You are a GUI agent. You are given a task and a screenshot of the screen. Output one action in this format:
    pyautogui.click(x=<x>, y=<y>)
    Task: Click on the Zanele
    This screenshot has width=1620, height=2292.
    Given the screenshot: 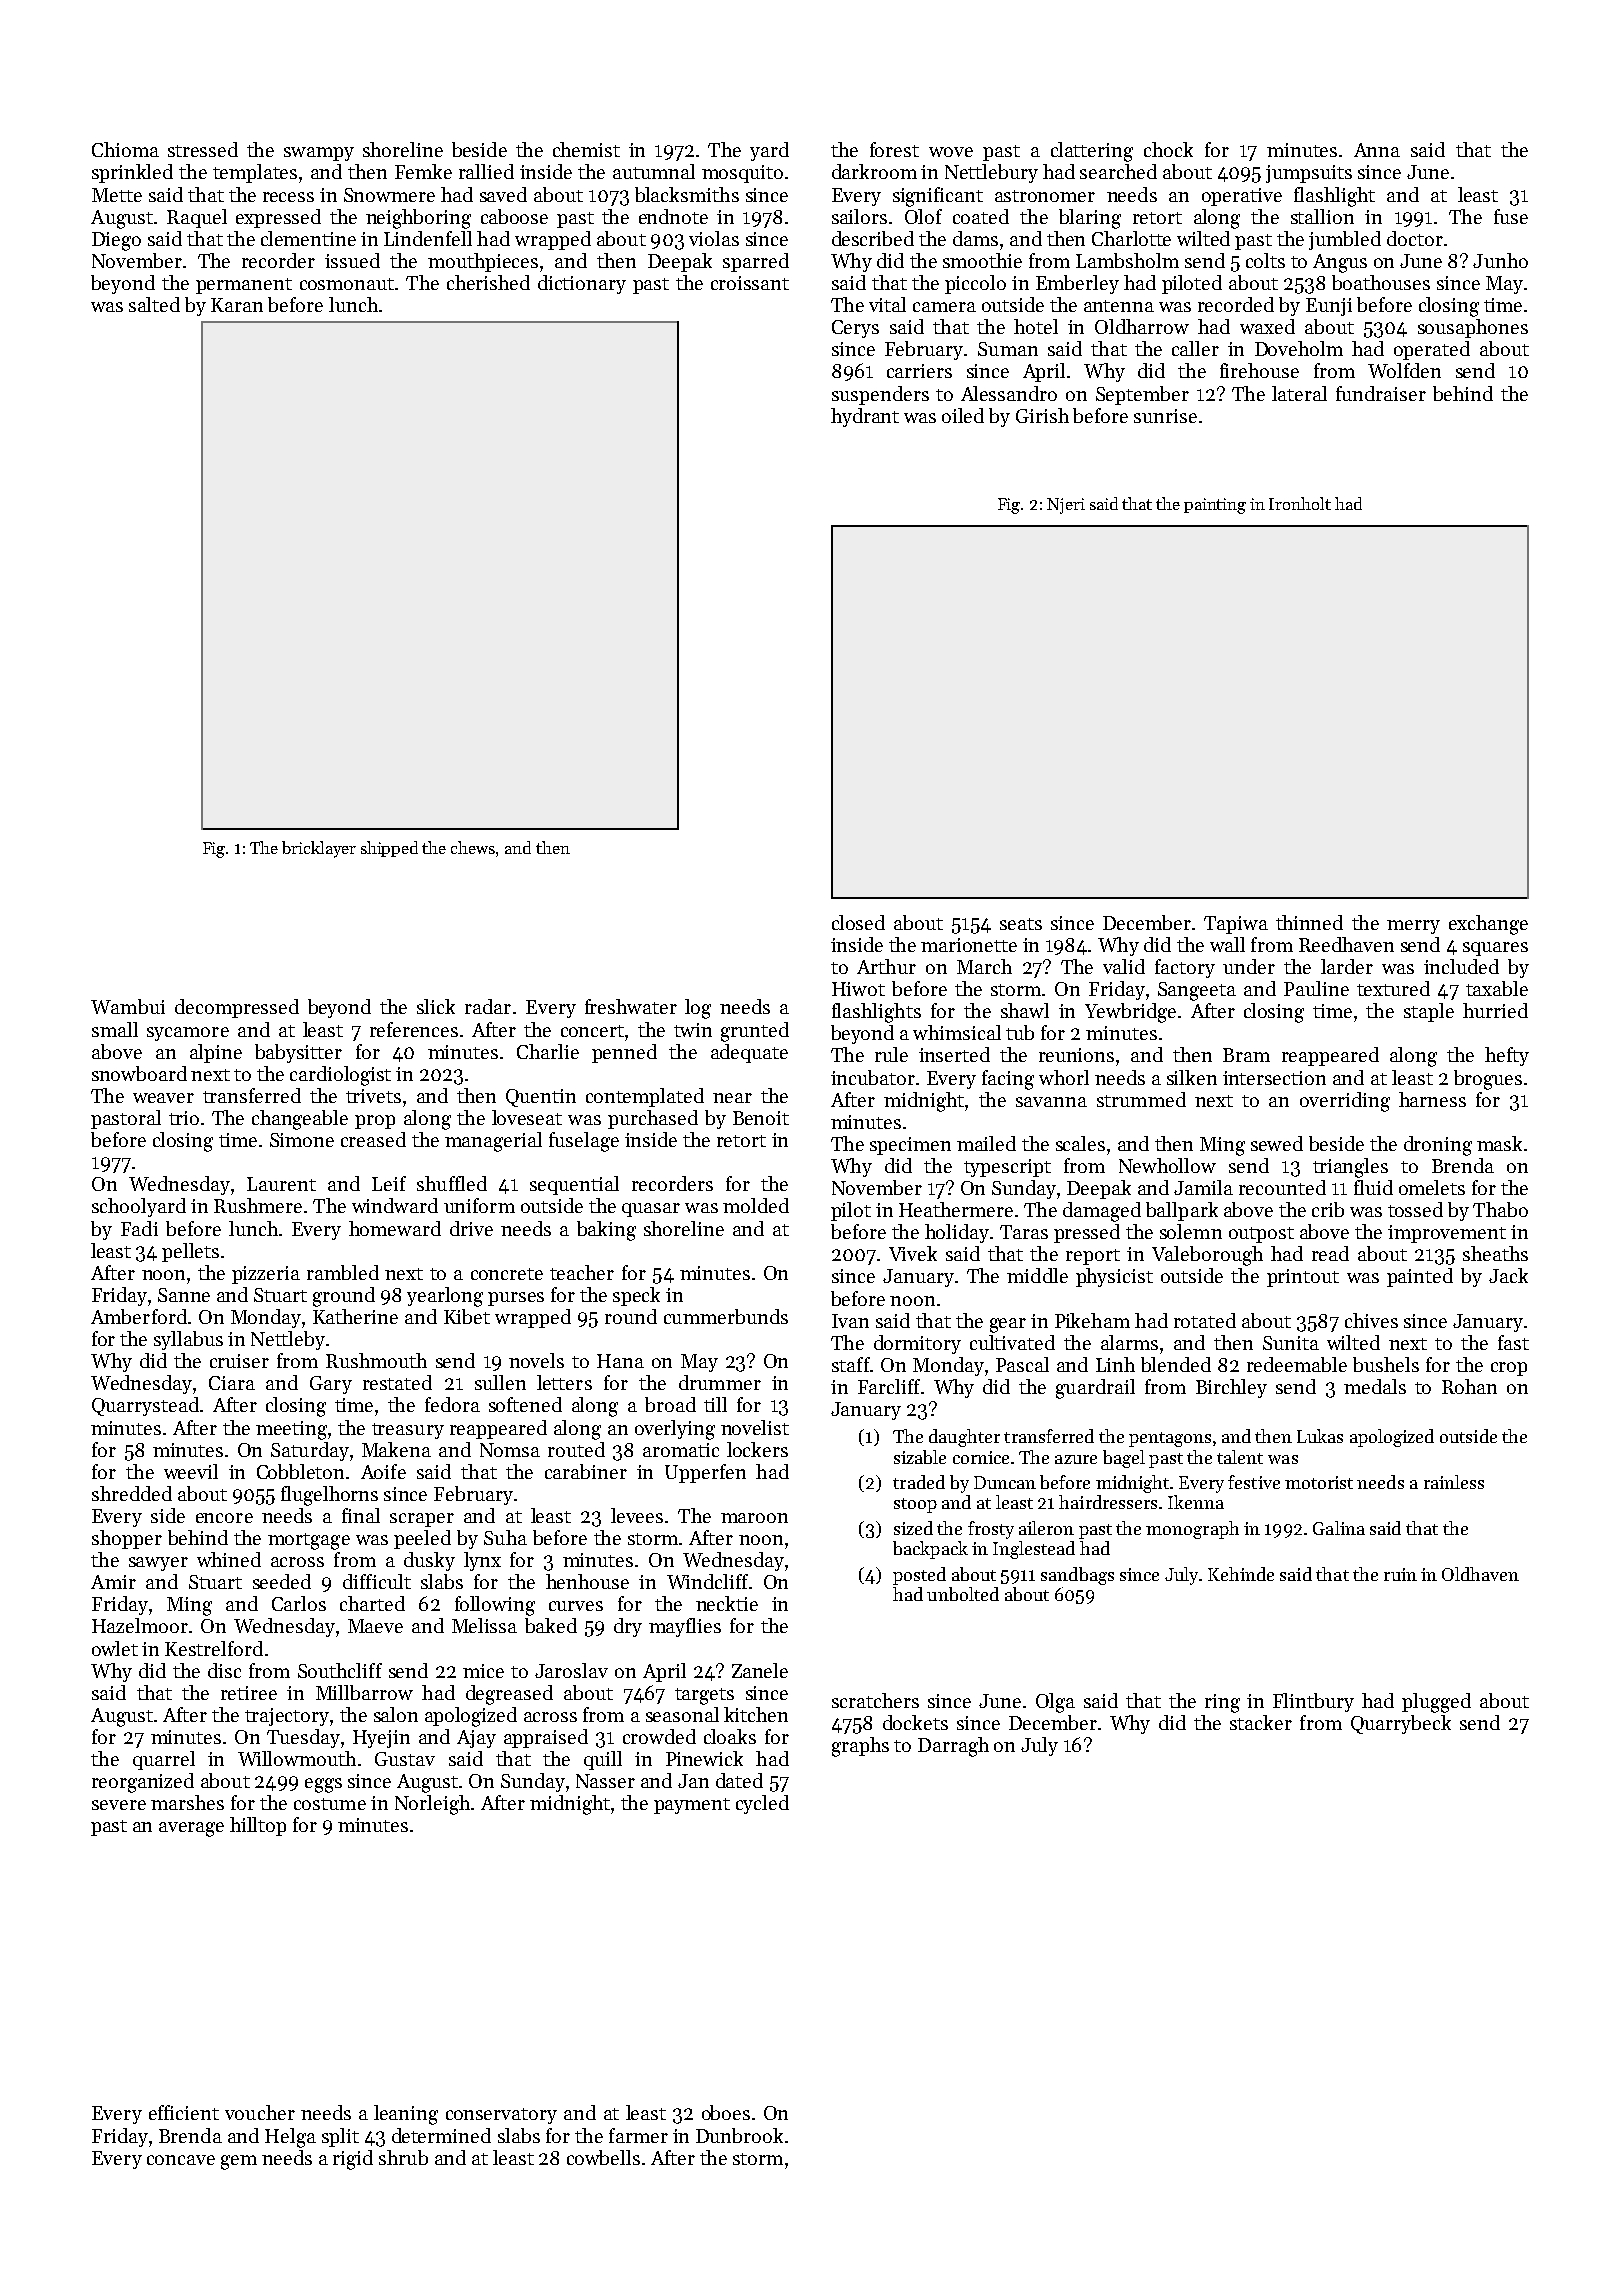 What is the action you would take?
    pyautogui.click(x=760, y=1670)
